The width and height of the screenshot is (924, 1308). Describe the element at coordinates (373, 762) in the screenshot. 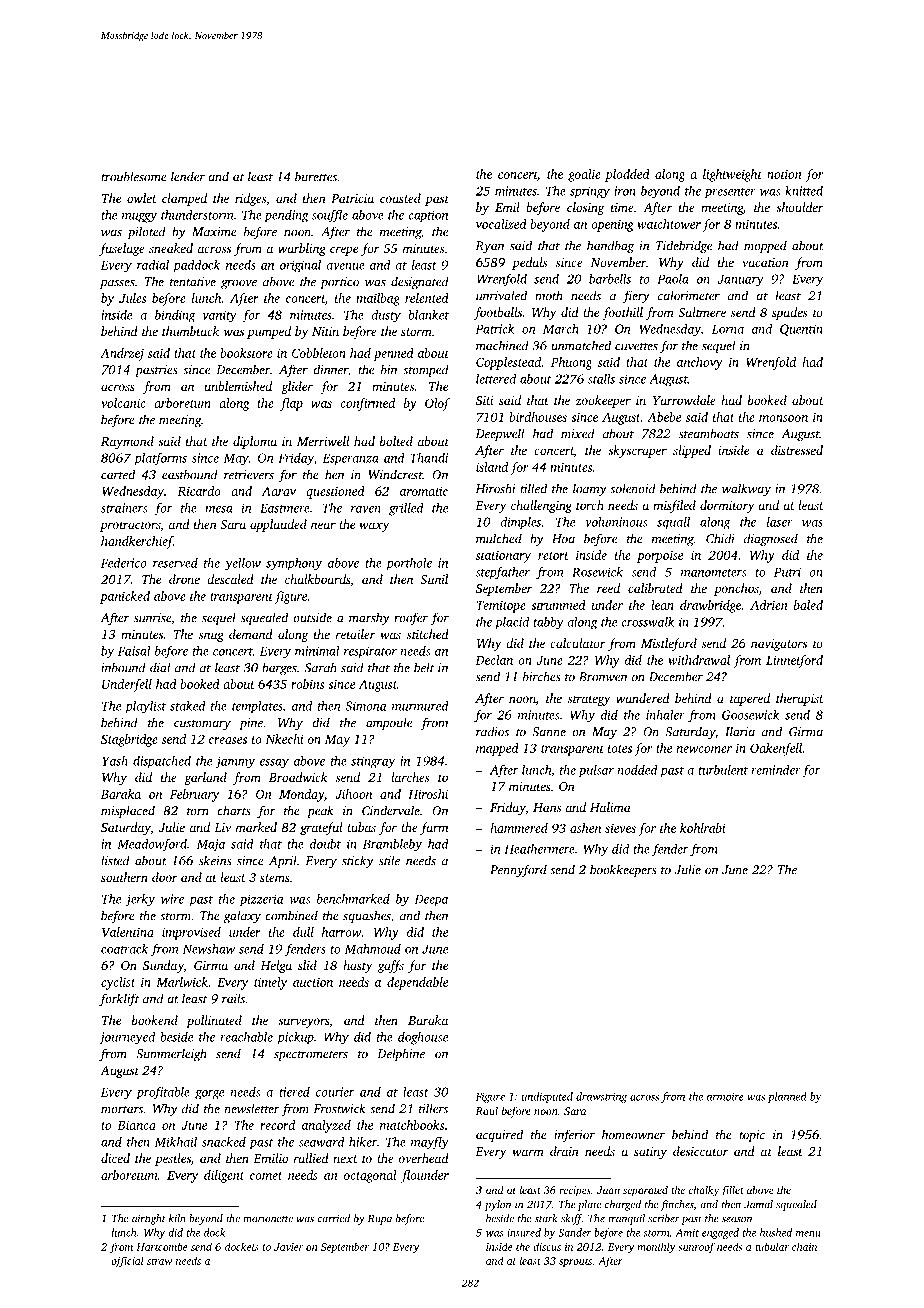

I see `stingray` at that location.
